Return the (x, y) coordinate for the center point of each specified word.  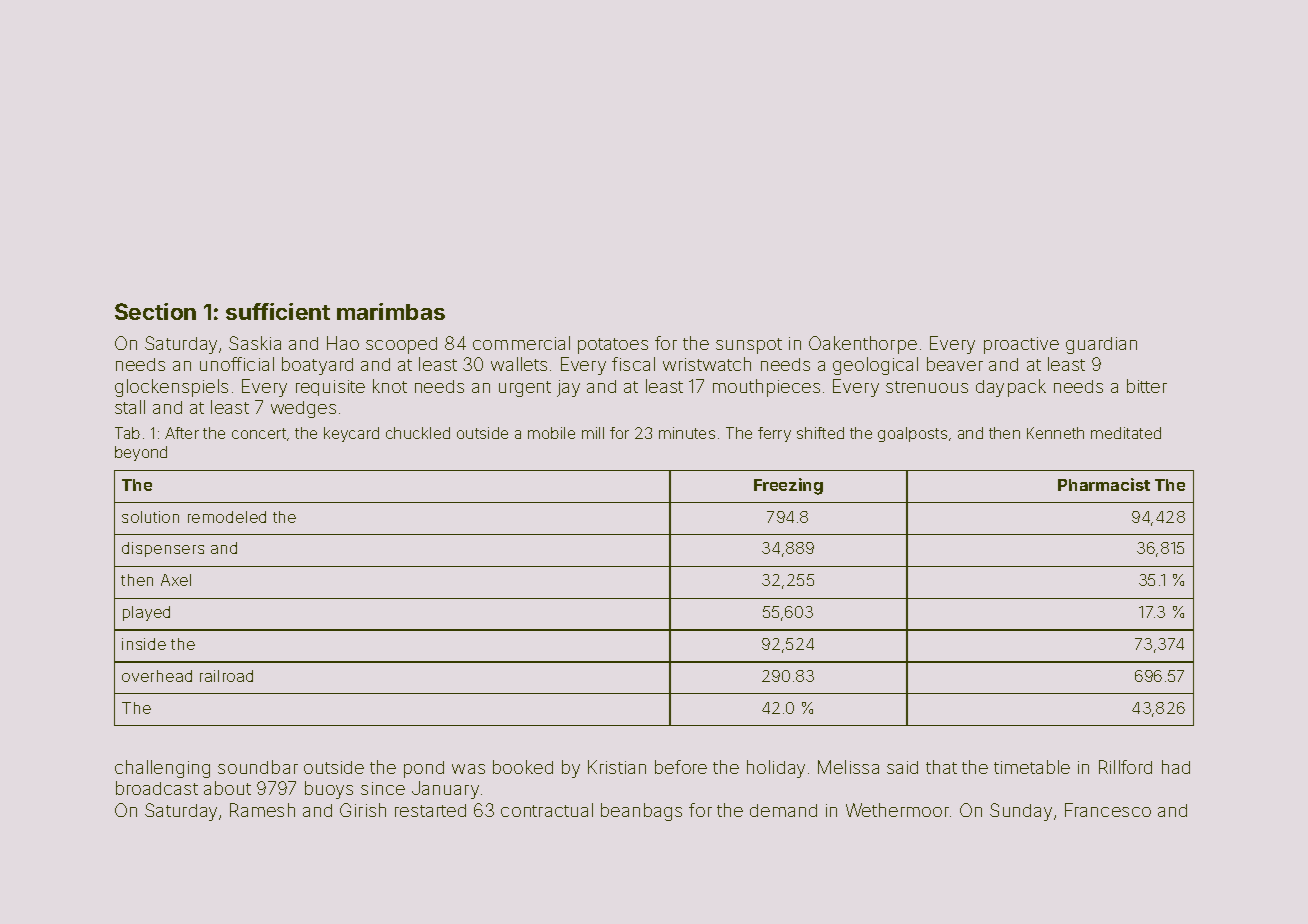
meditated (1126, 433)
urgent (525, 389)
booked (523, 767)
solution (150, 517)
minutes (687, 433)
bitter (1147, 386)
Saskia (255, 343)
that (941, 767)
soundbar (258, 767)
